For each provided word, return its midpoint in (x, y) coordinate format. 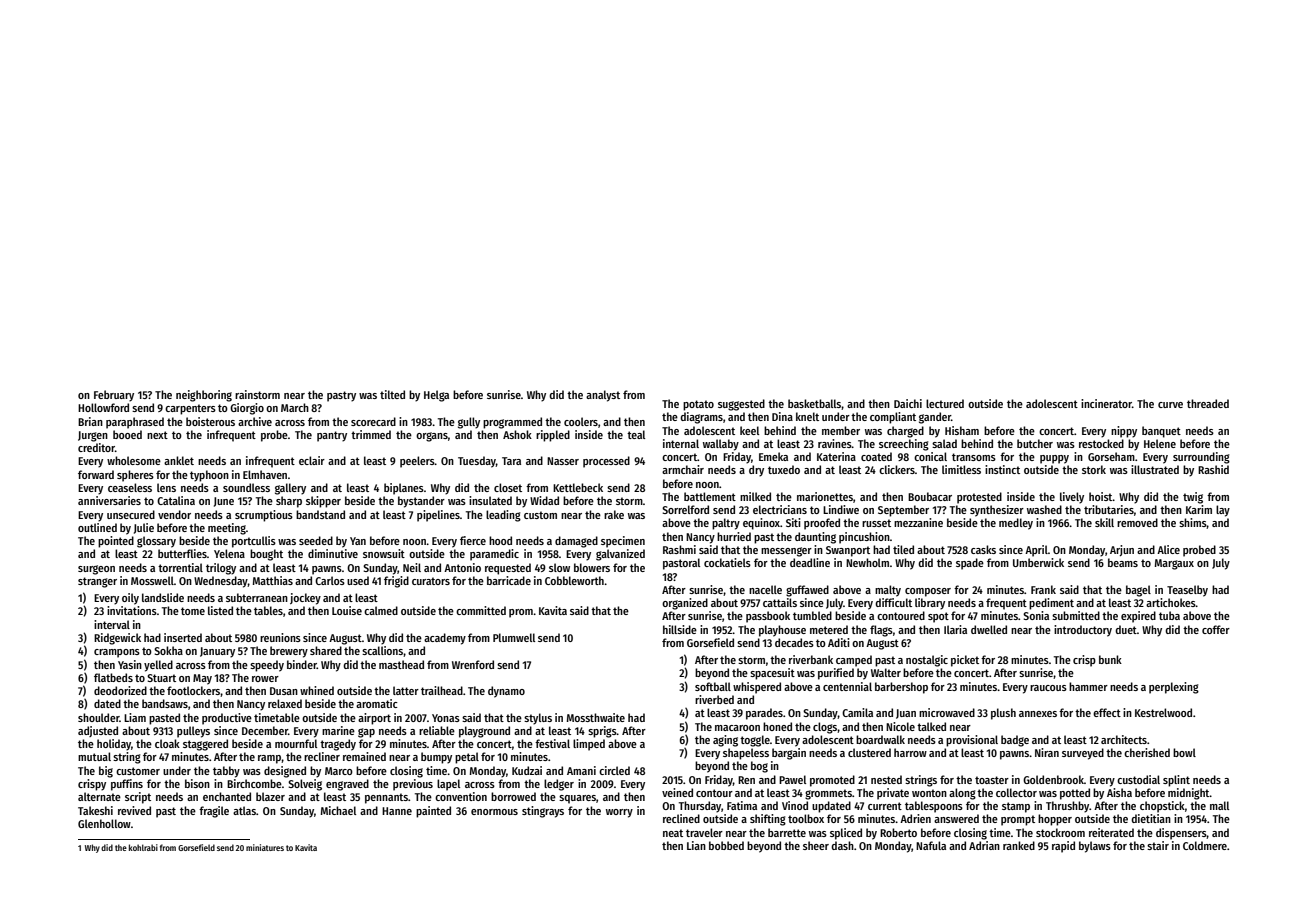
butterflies (182, 553)
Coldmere (1205, 845)
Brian (90, 421)
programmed (512, 423)
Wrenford (473, 664)
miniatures (265, 847)
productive (227, 719)
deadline (810, 562)
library (930, 604)
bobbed (726, 845)
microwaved (947, 712)
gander (935, 418)
